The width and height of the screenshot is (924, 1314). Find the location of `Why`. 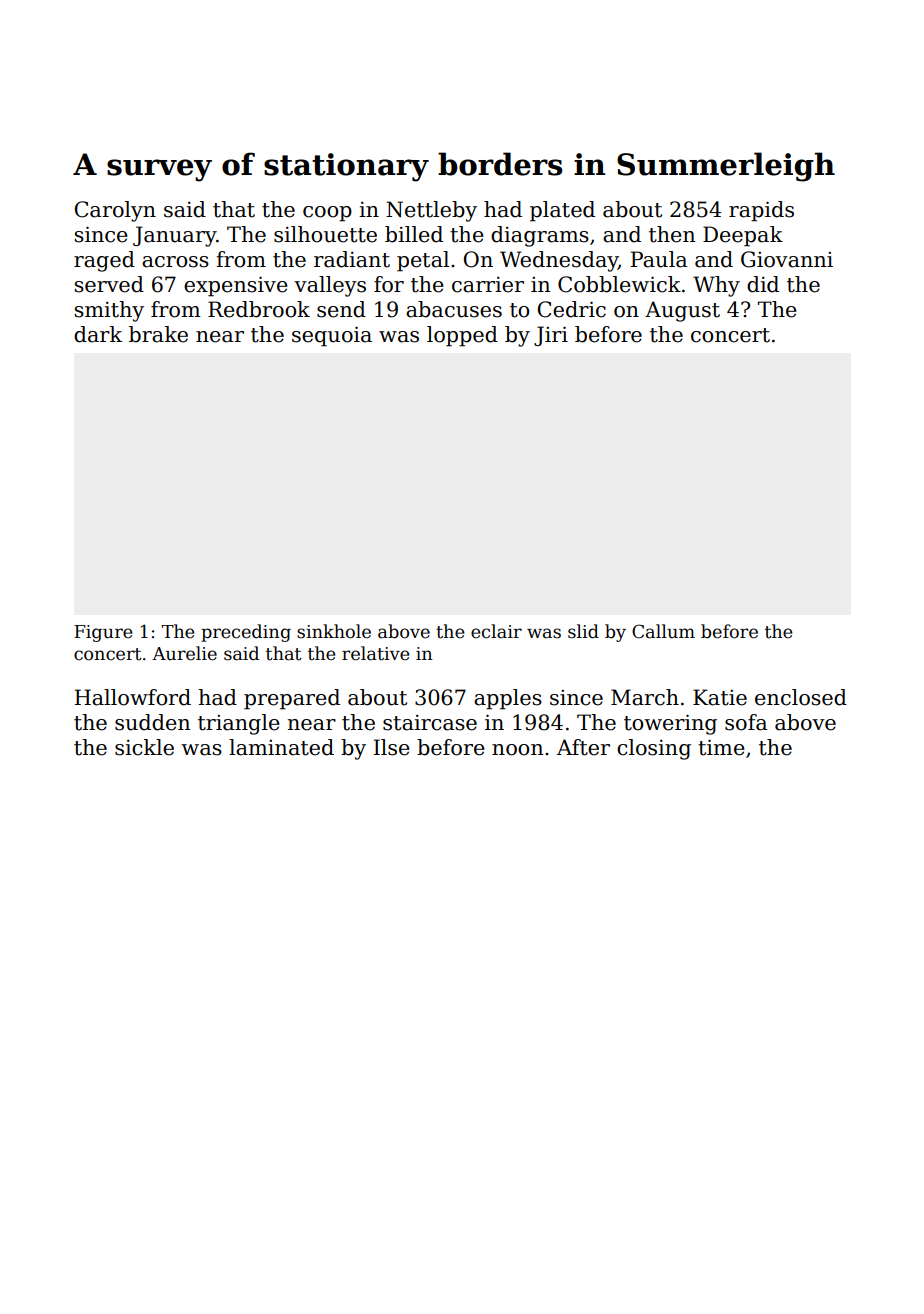

Why is located at coordinates (716, 286).
